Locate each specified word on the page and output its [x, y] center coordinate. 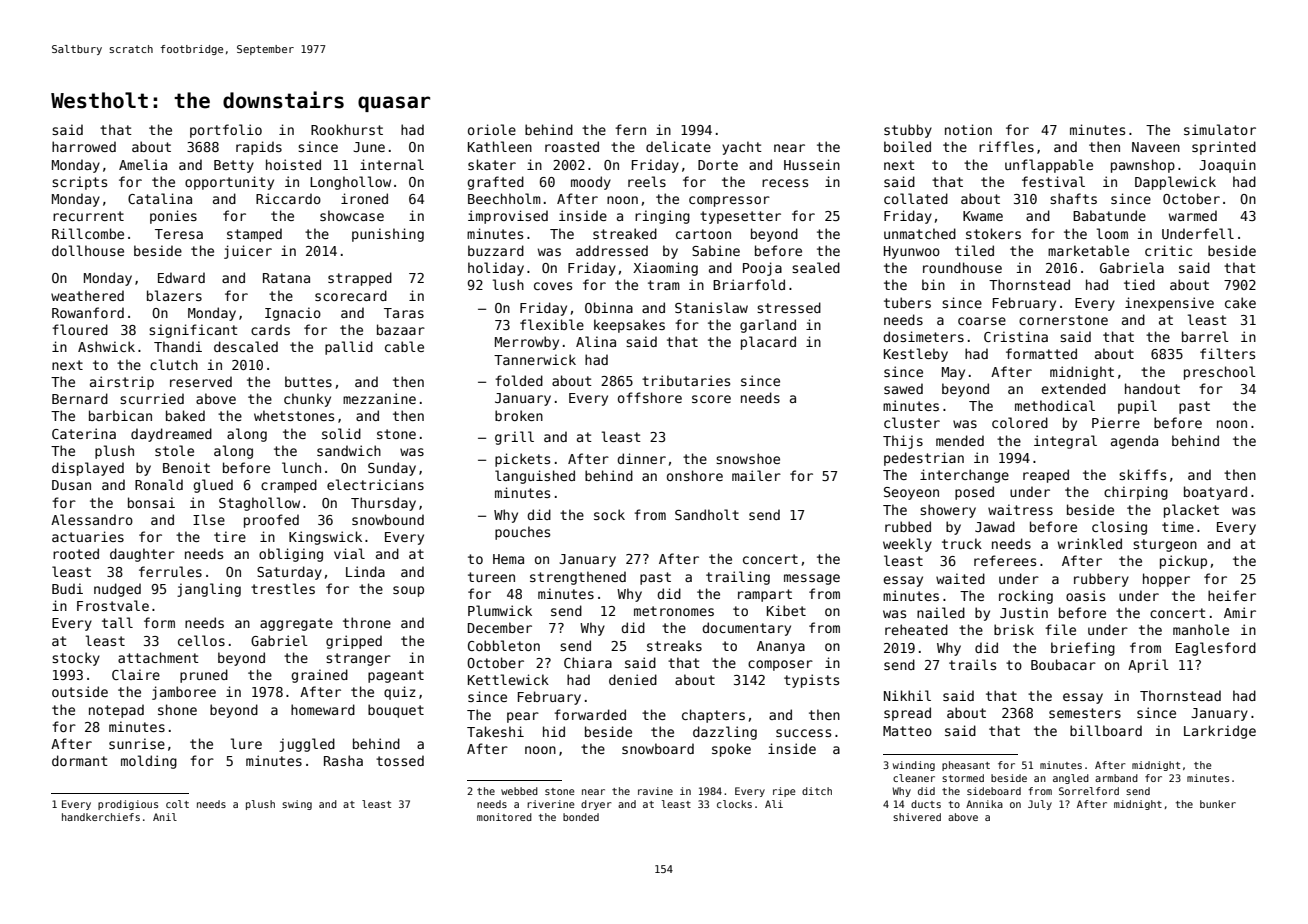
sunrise [137, 743]
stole [174, 450]
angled [1071, 779]
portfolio [226, 131]
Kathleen [500, 146]
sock [609, 514]
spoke [731, 750]
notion [968, 129]
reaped [1046, 476]
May [953, 373]
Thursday [383, 504]
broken [519, 415]
